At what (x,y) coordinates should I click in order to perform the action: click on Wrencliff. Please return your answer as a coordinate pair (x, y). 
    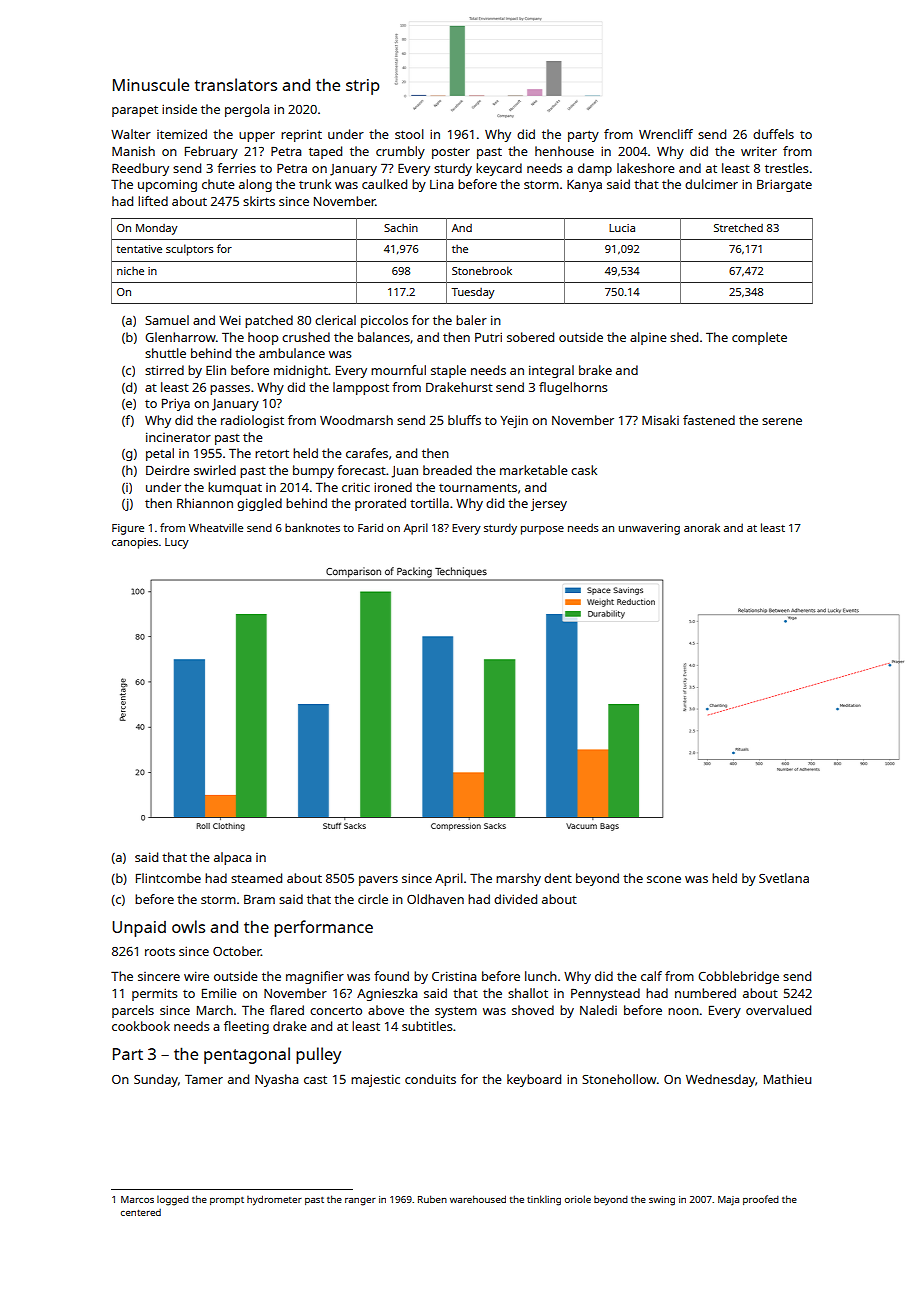
    Looking at the image, I should click on (666, 134).
